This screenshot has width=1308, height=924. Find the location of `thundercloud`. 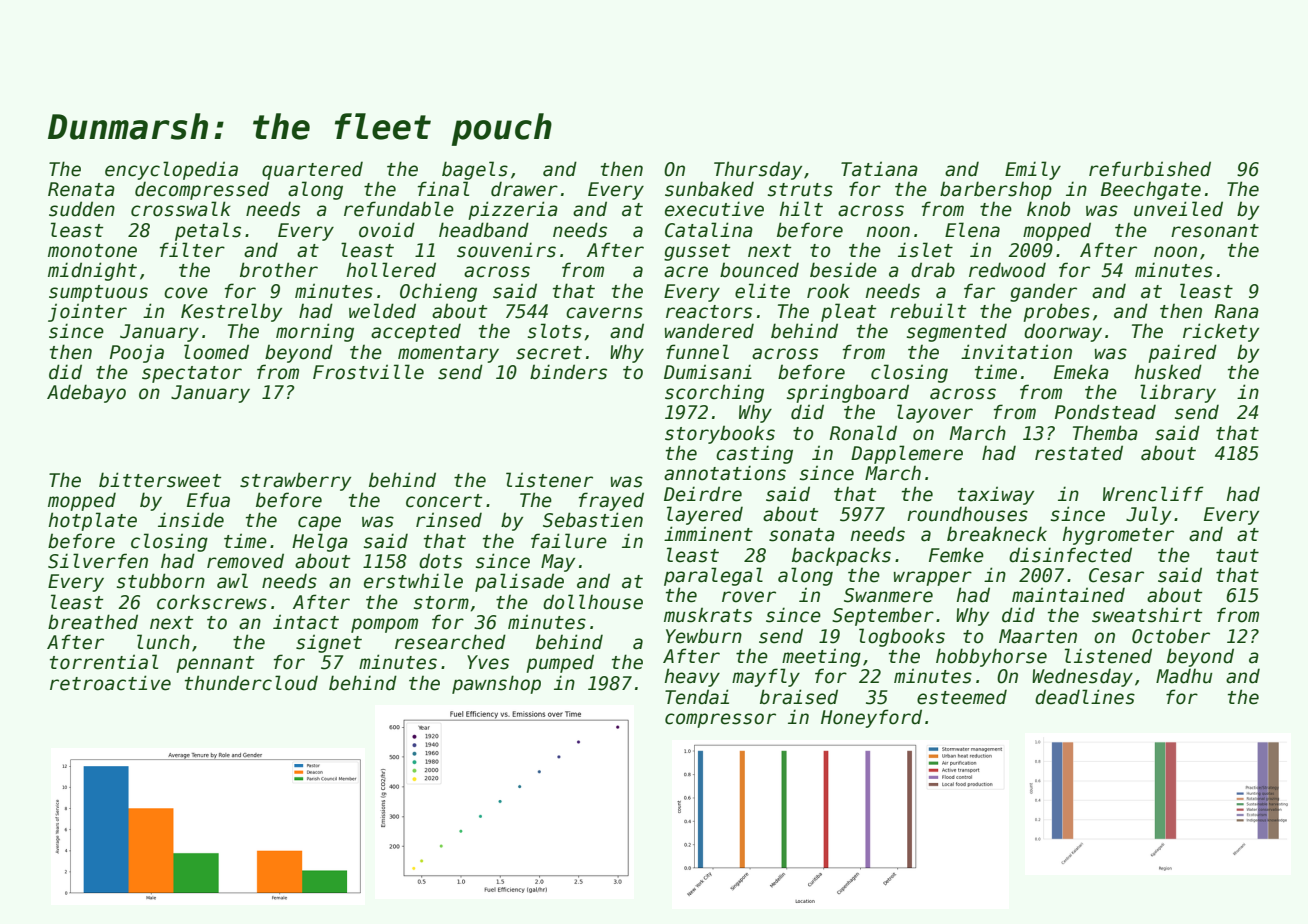

thundercloud is located at coordinates (251, 683).
